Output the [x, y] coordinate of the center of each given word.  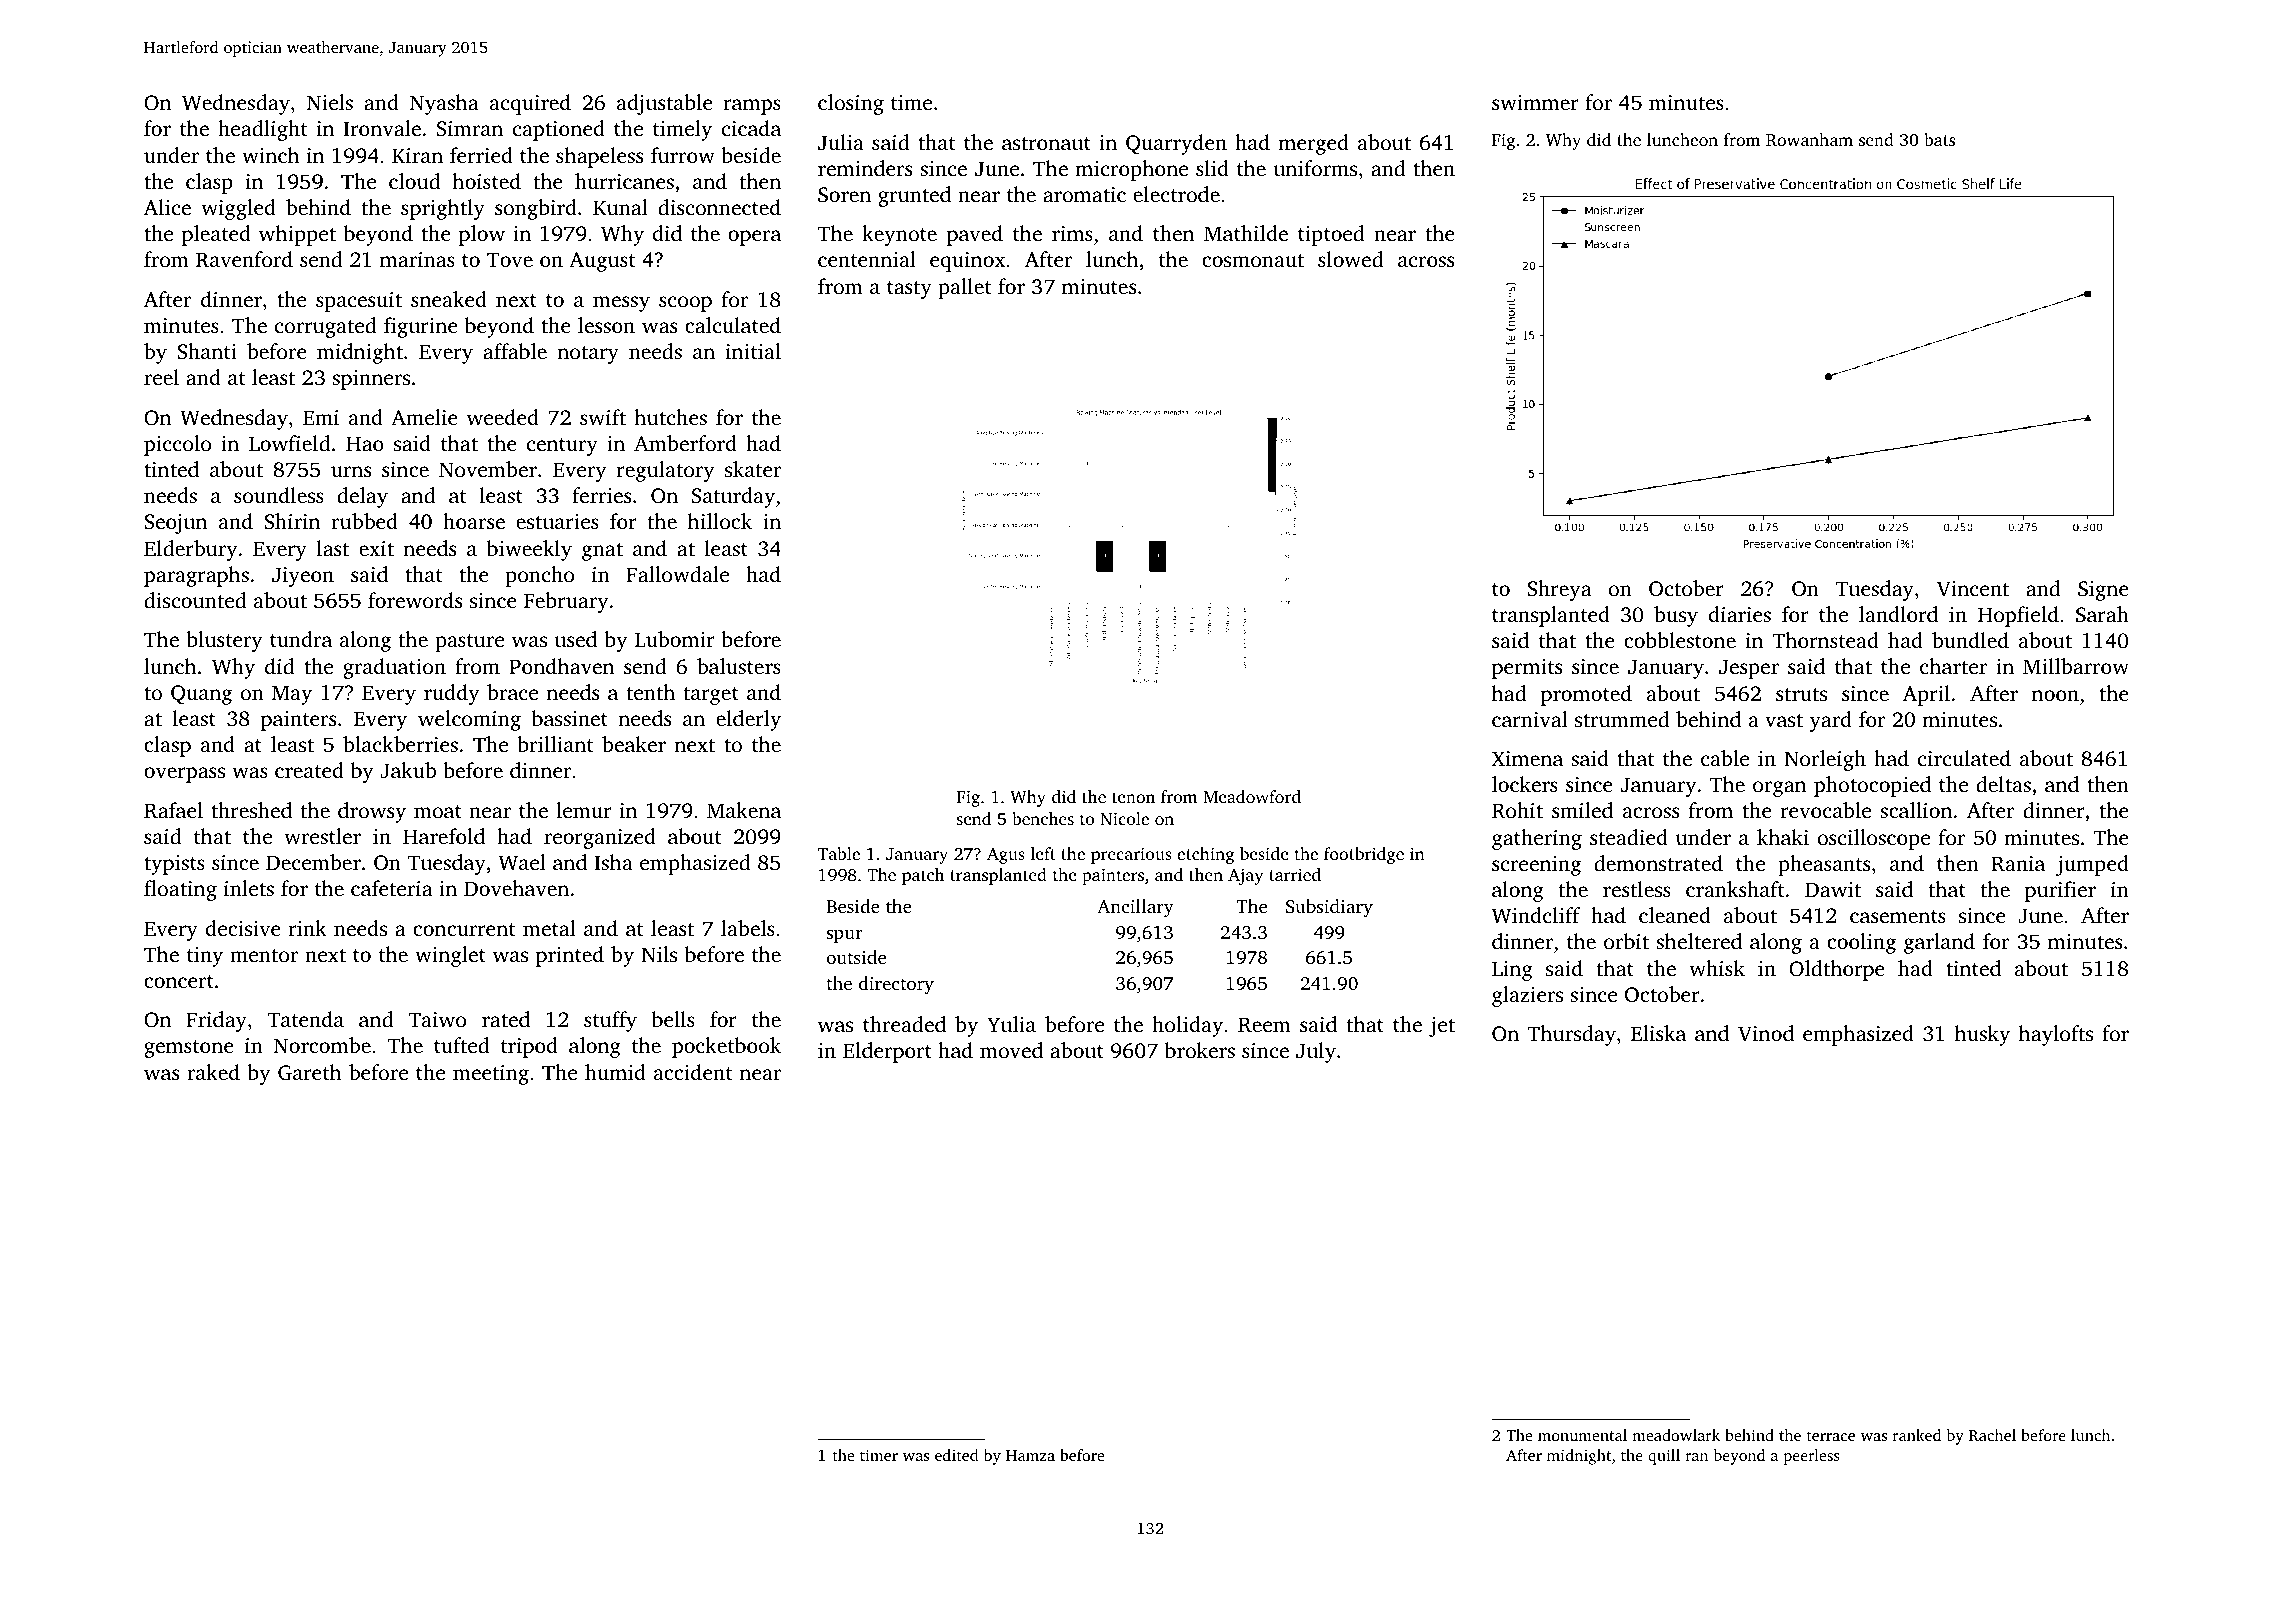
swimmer [1535, 102]
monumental [1582, 1435]
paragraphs [196, 576]
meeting [491, 1075]
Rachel [1992, 1435]
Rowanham [1809, 139]
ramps [752, 107]
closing [851, 104]
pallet [965, 288]
